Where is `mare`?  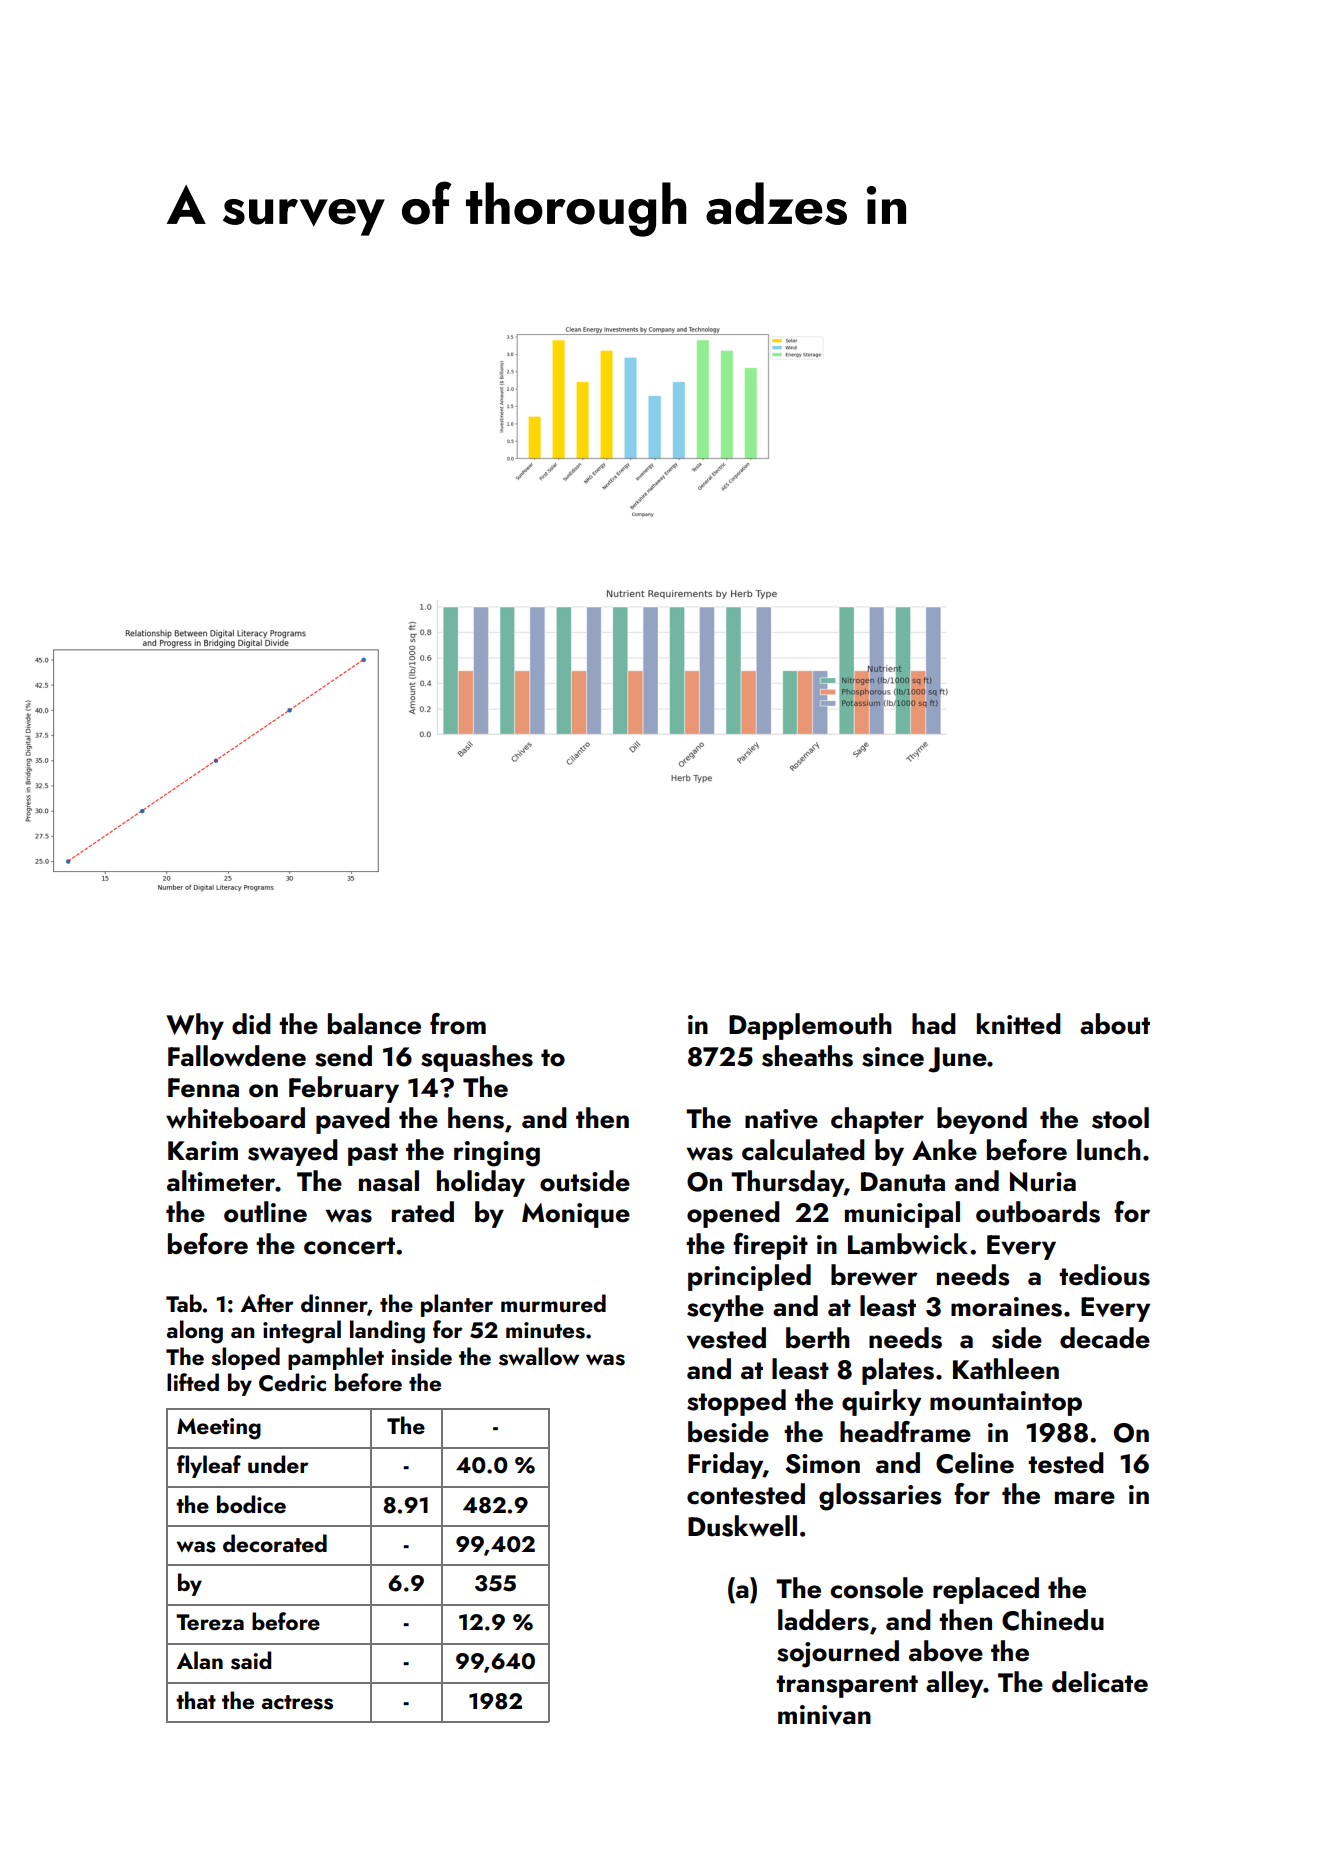 mare is located at coordinates (1085, 1498).
